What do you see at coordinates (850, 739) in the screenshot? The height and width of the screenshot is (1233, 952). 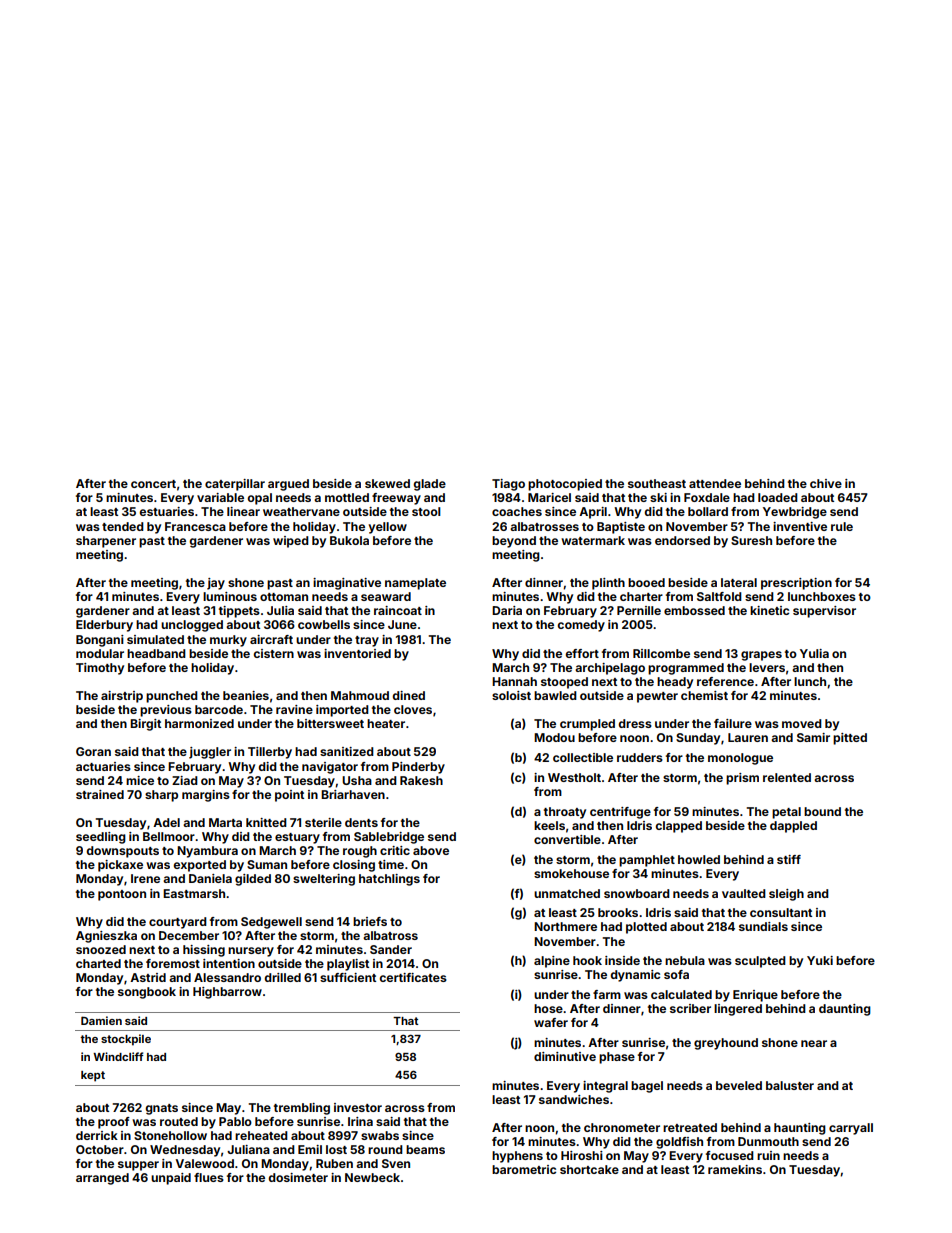 I see `pitted` at bounding box center [850, 739].
